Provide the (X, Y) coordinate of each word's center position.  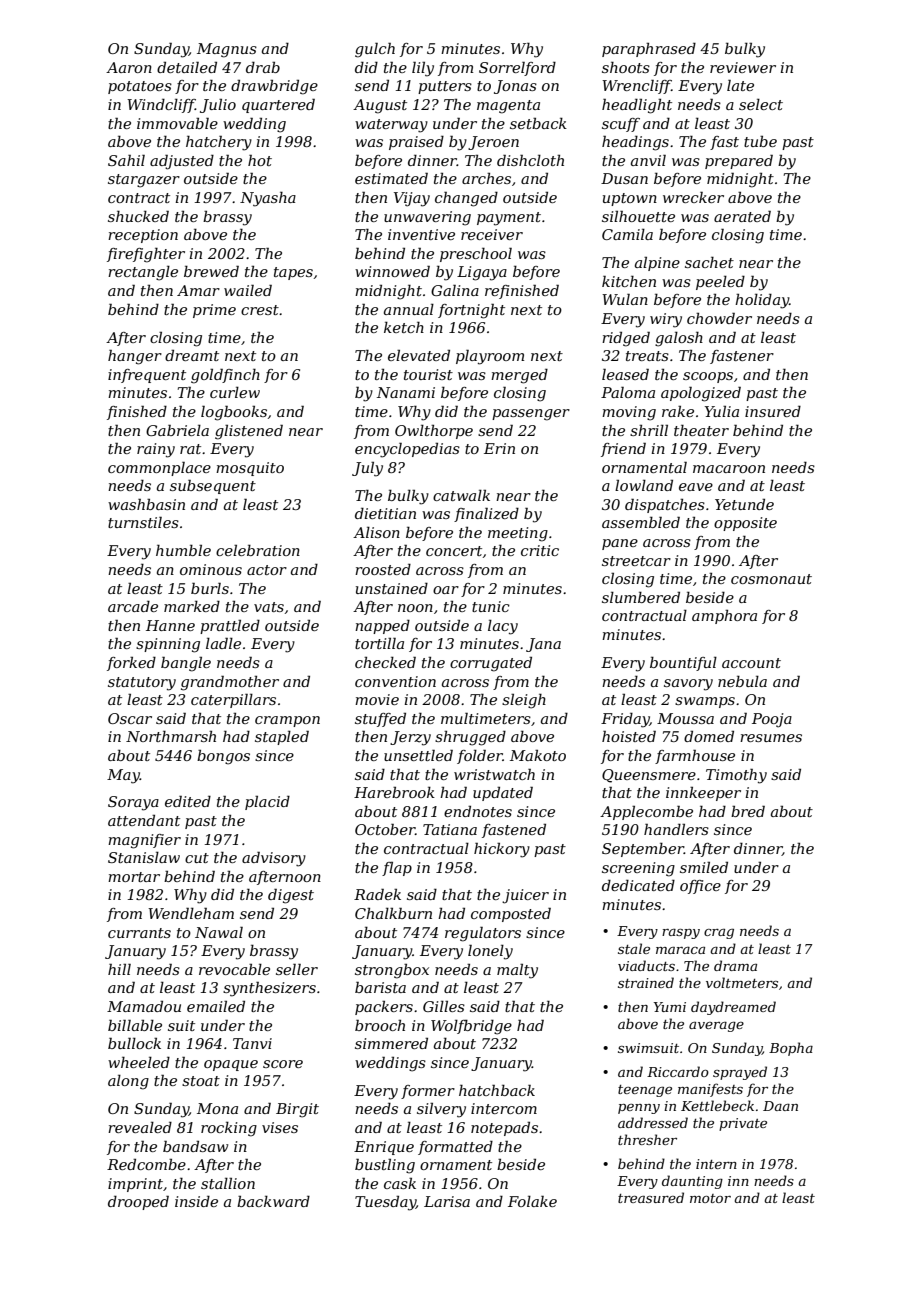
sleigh (524, 701)
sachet (709, 262)
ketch (404, 327)
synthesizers (269, 989)
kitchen (629, 281)
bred (748, 811)
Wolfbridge (471, 1027)
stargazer (144, 181)
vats (269, 607)
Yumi (670, 1007)
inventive (421, 234)
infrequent (147, 376)
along (128, 1082)
